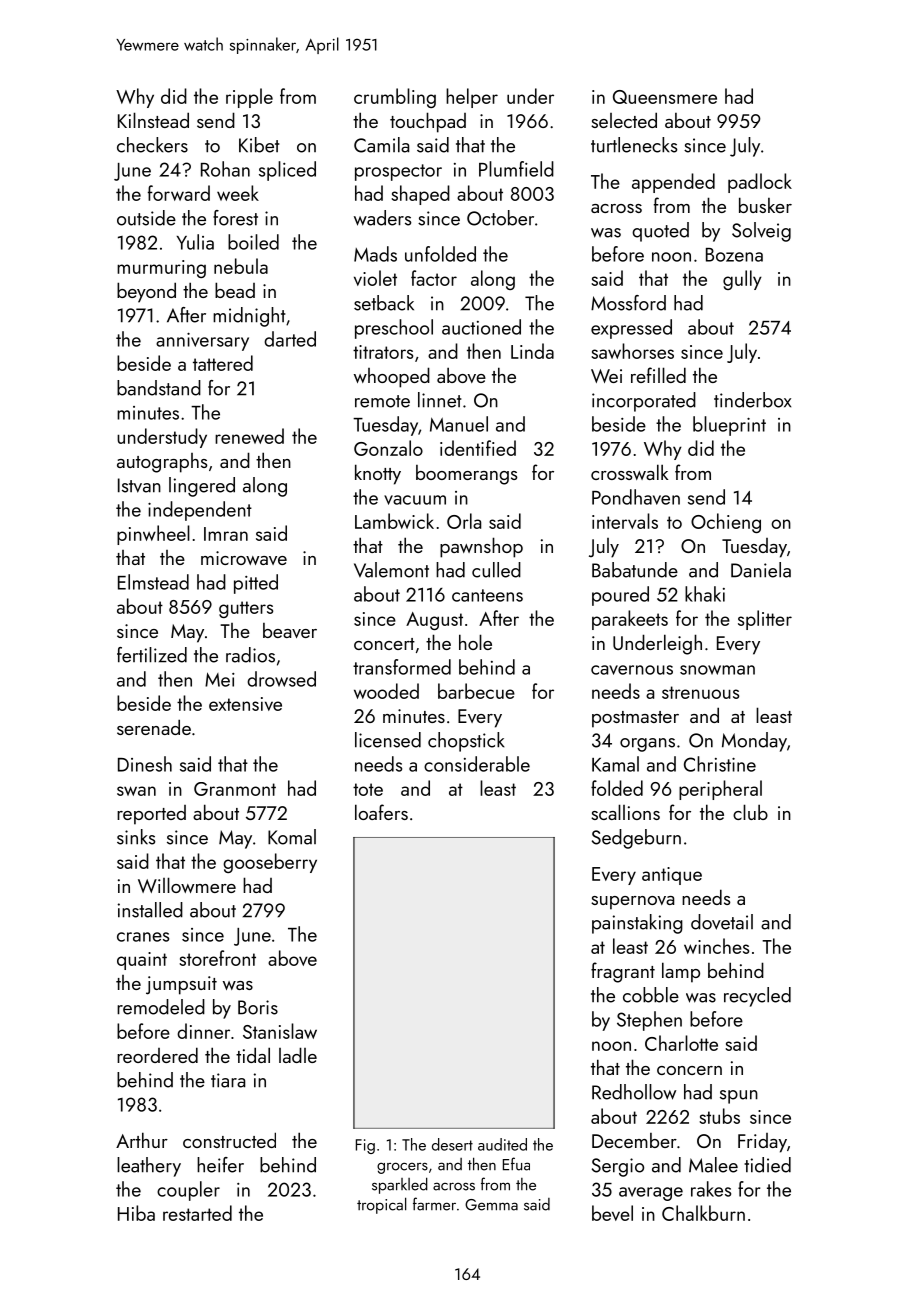 The width and height of the image is (908, 1316). I want to click on hole, so click(475, 642).
